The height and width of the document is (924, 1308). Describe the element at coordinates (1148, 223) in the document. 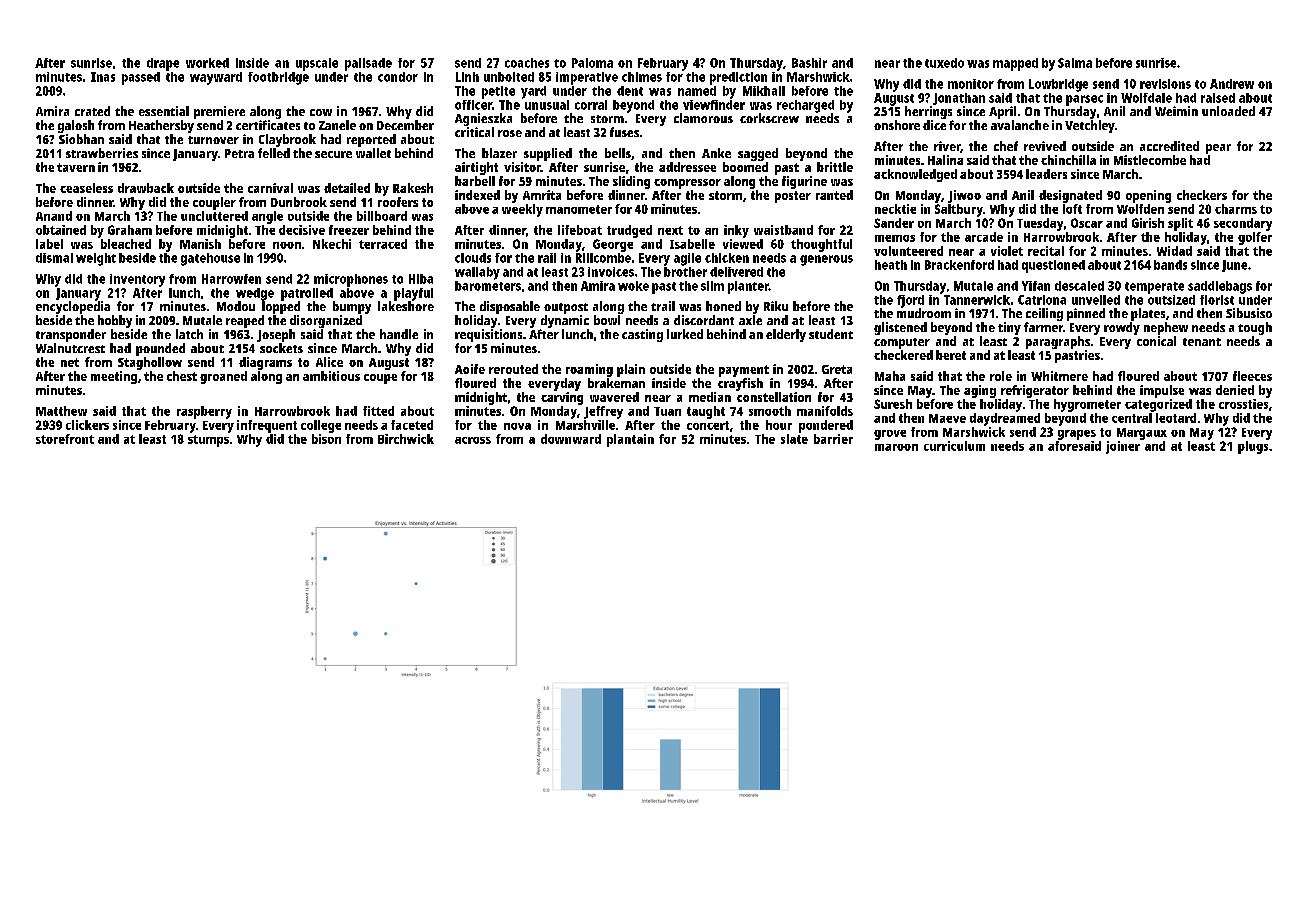

I see `Girish` at that location.
